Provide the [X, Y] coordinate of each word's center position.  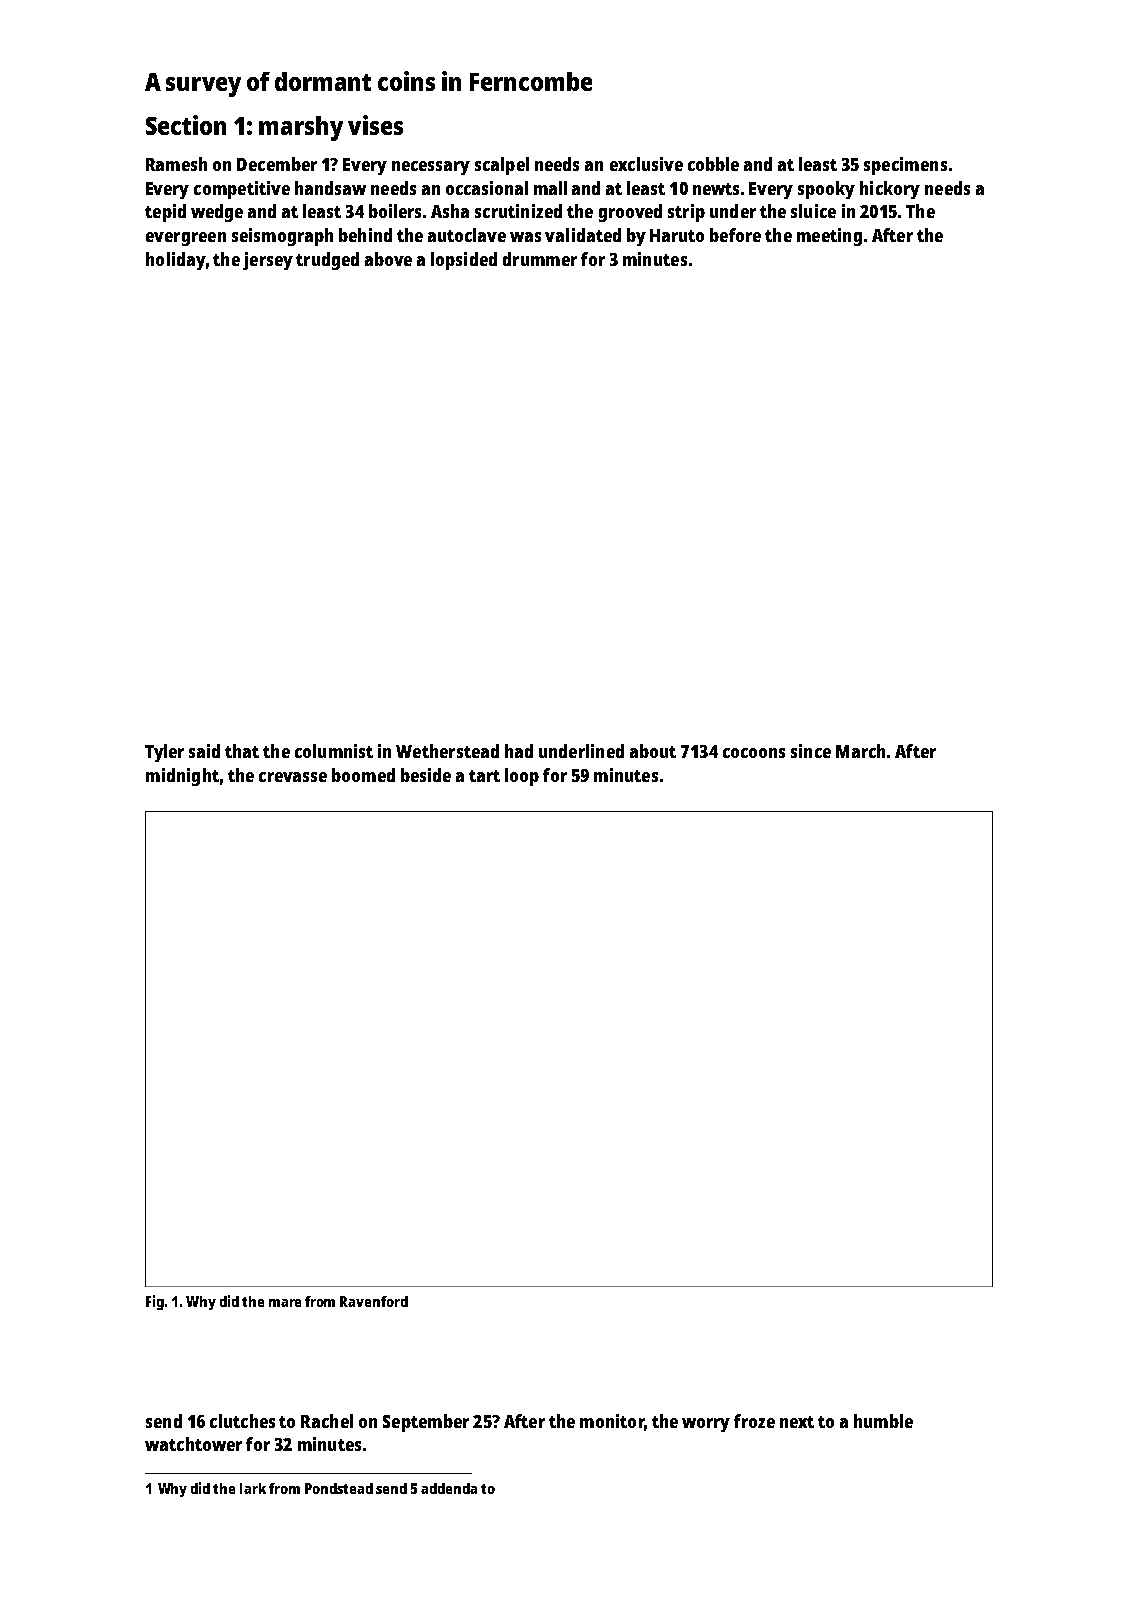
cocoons [754, 753]
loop [522, 777]
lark [253, 1488]
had [519, 751]
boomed [363, 775]
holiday [175, 261]
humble [883, 1421]
